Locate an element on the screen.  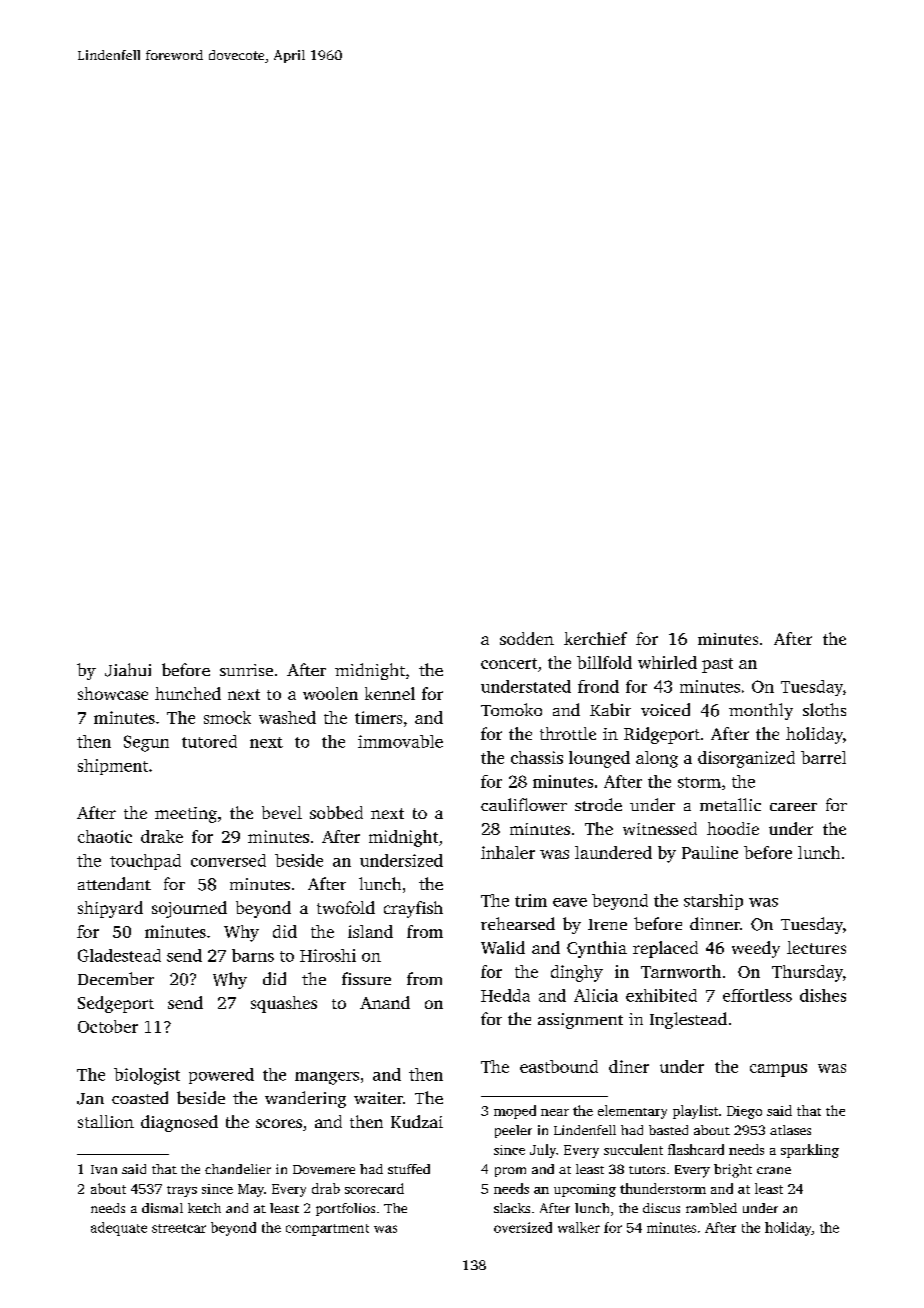
inhaler is located at coordinates (508, 852).
